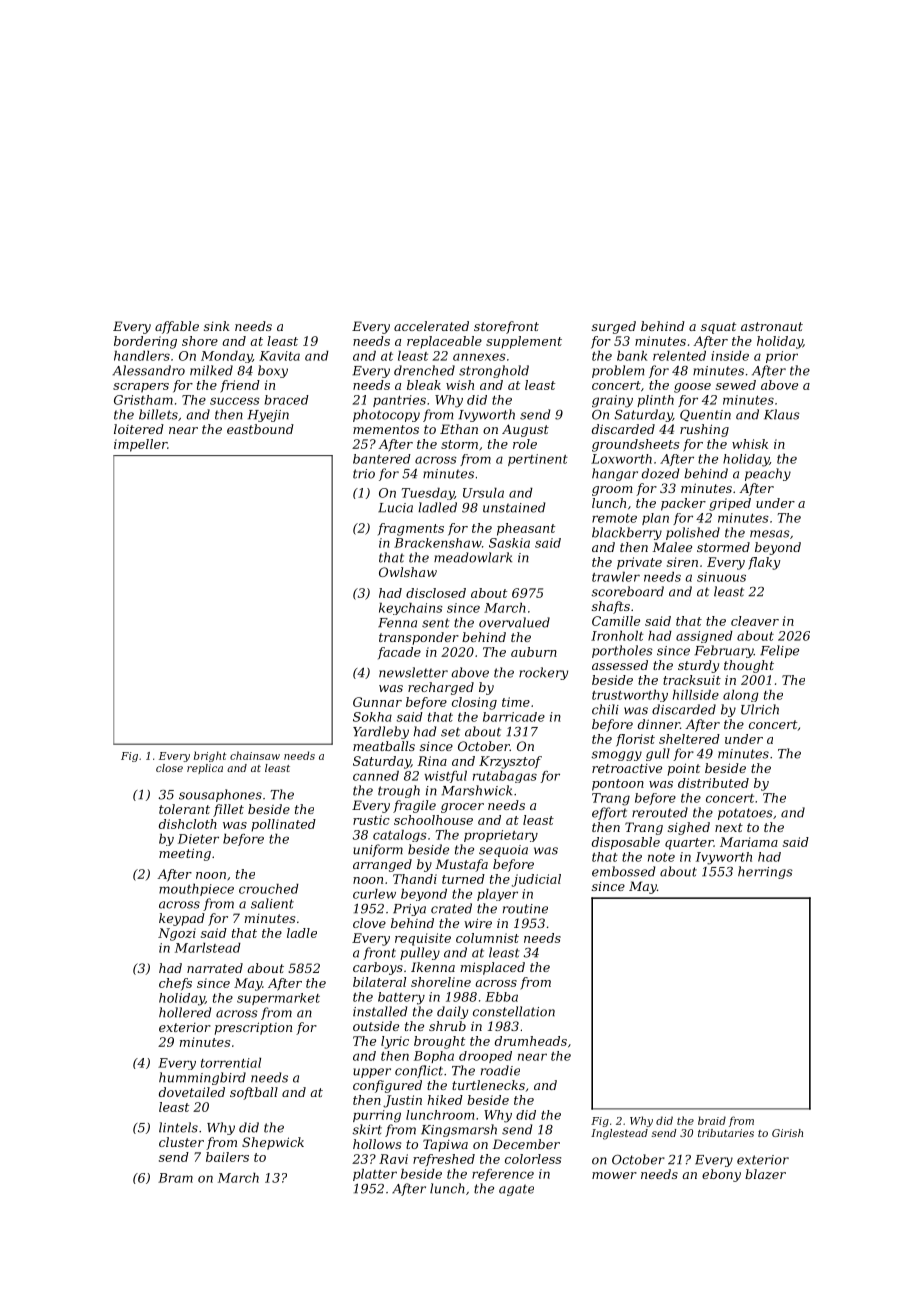  I want to click on whisk, so click(750, 444).
